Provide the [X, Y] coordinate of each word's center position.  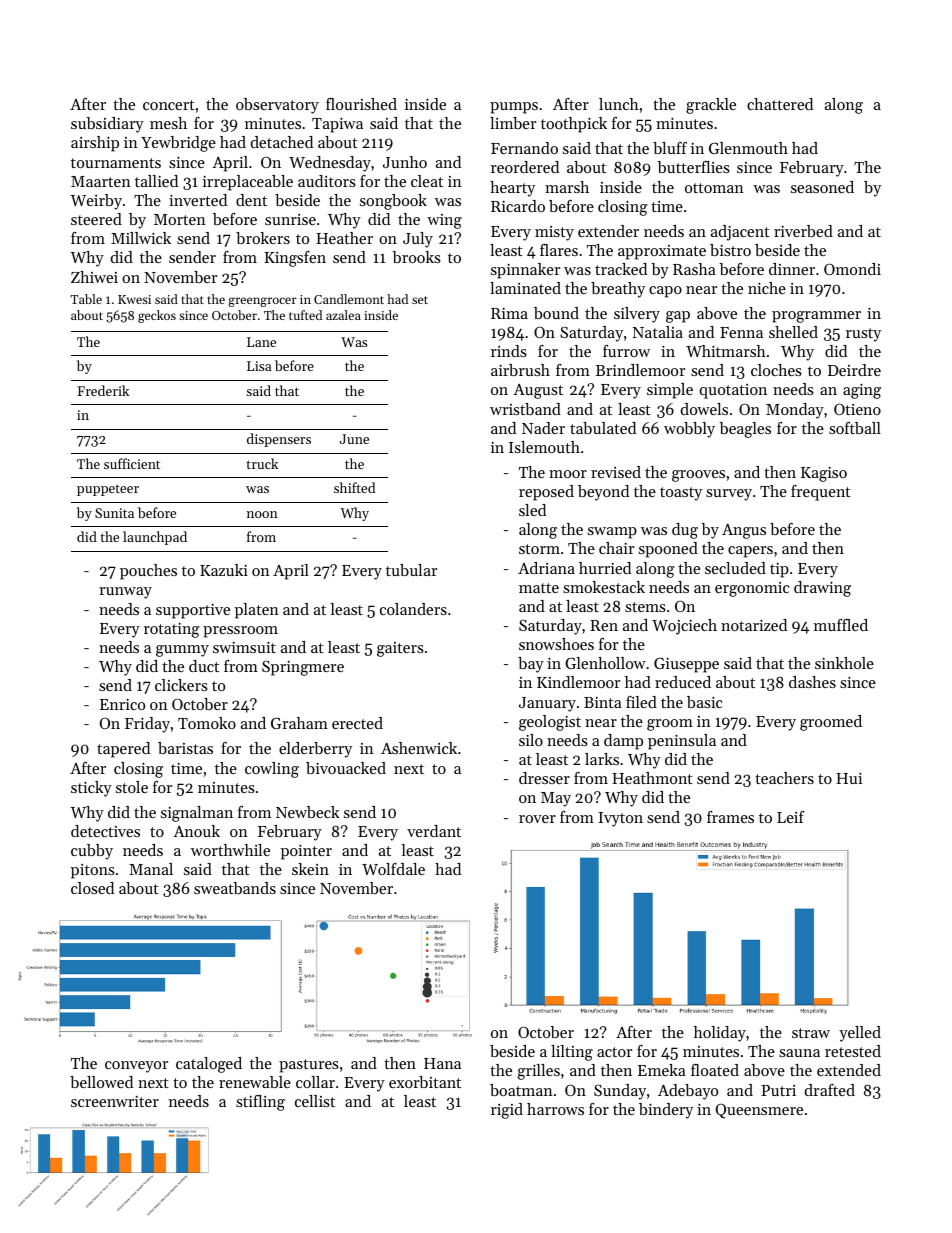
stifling [260, 1103]
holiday [720, 1034]
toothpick [574, 125]
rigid [507, 1111]
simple [670, 391]
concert [169, 105]
